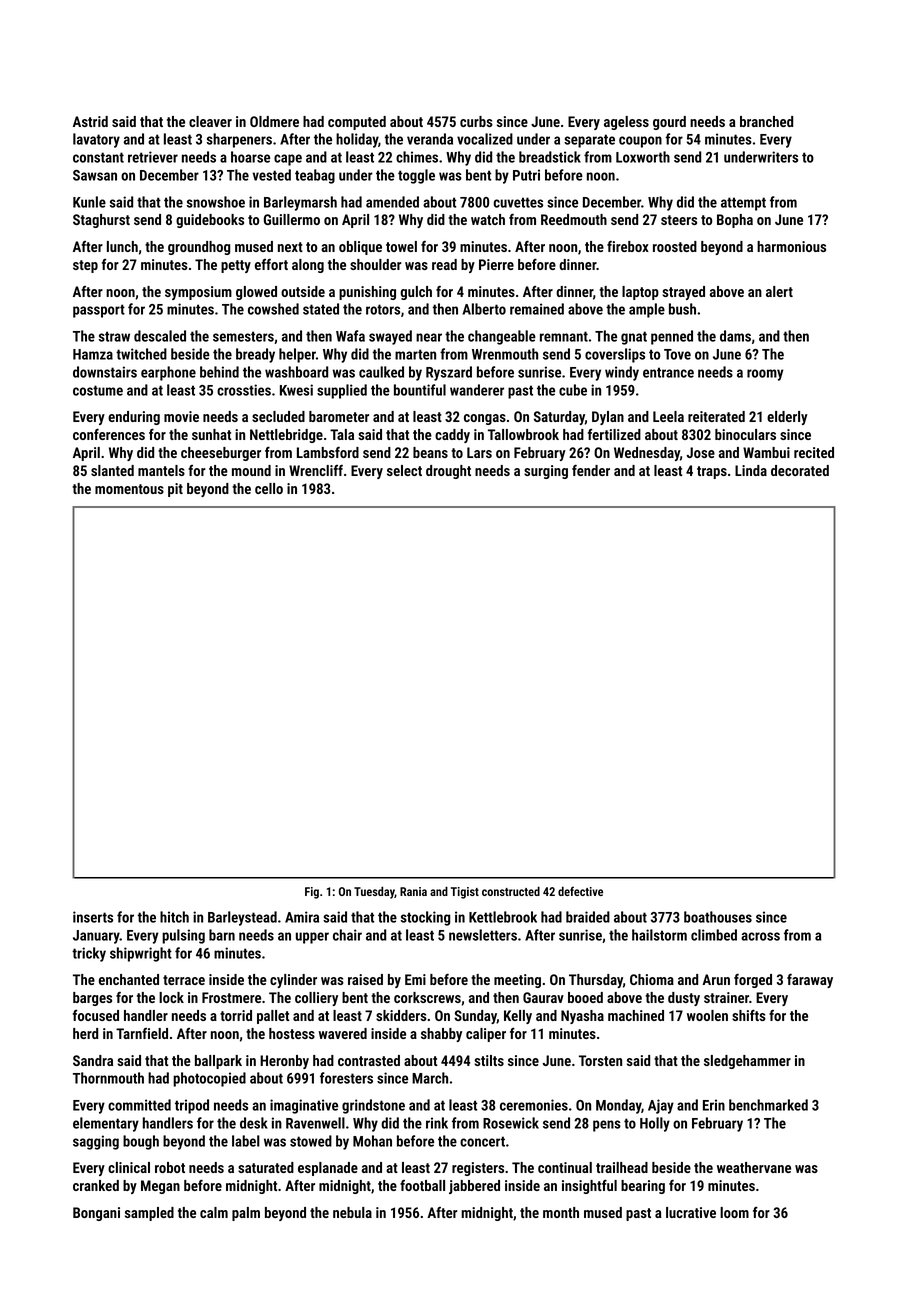 The image size is (908, 1316). What do you see at coordinates (175, 490) in the page?
I see `pit` at bounding box center [175, 490].
